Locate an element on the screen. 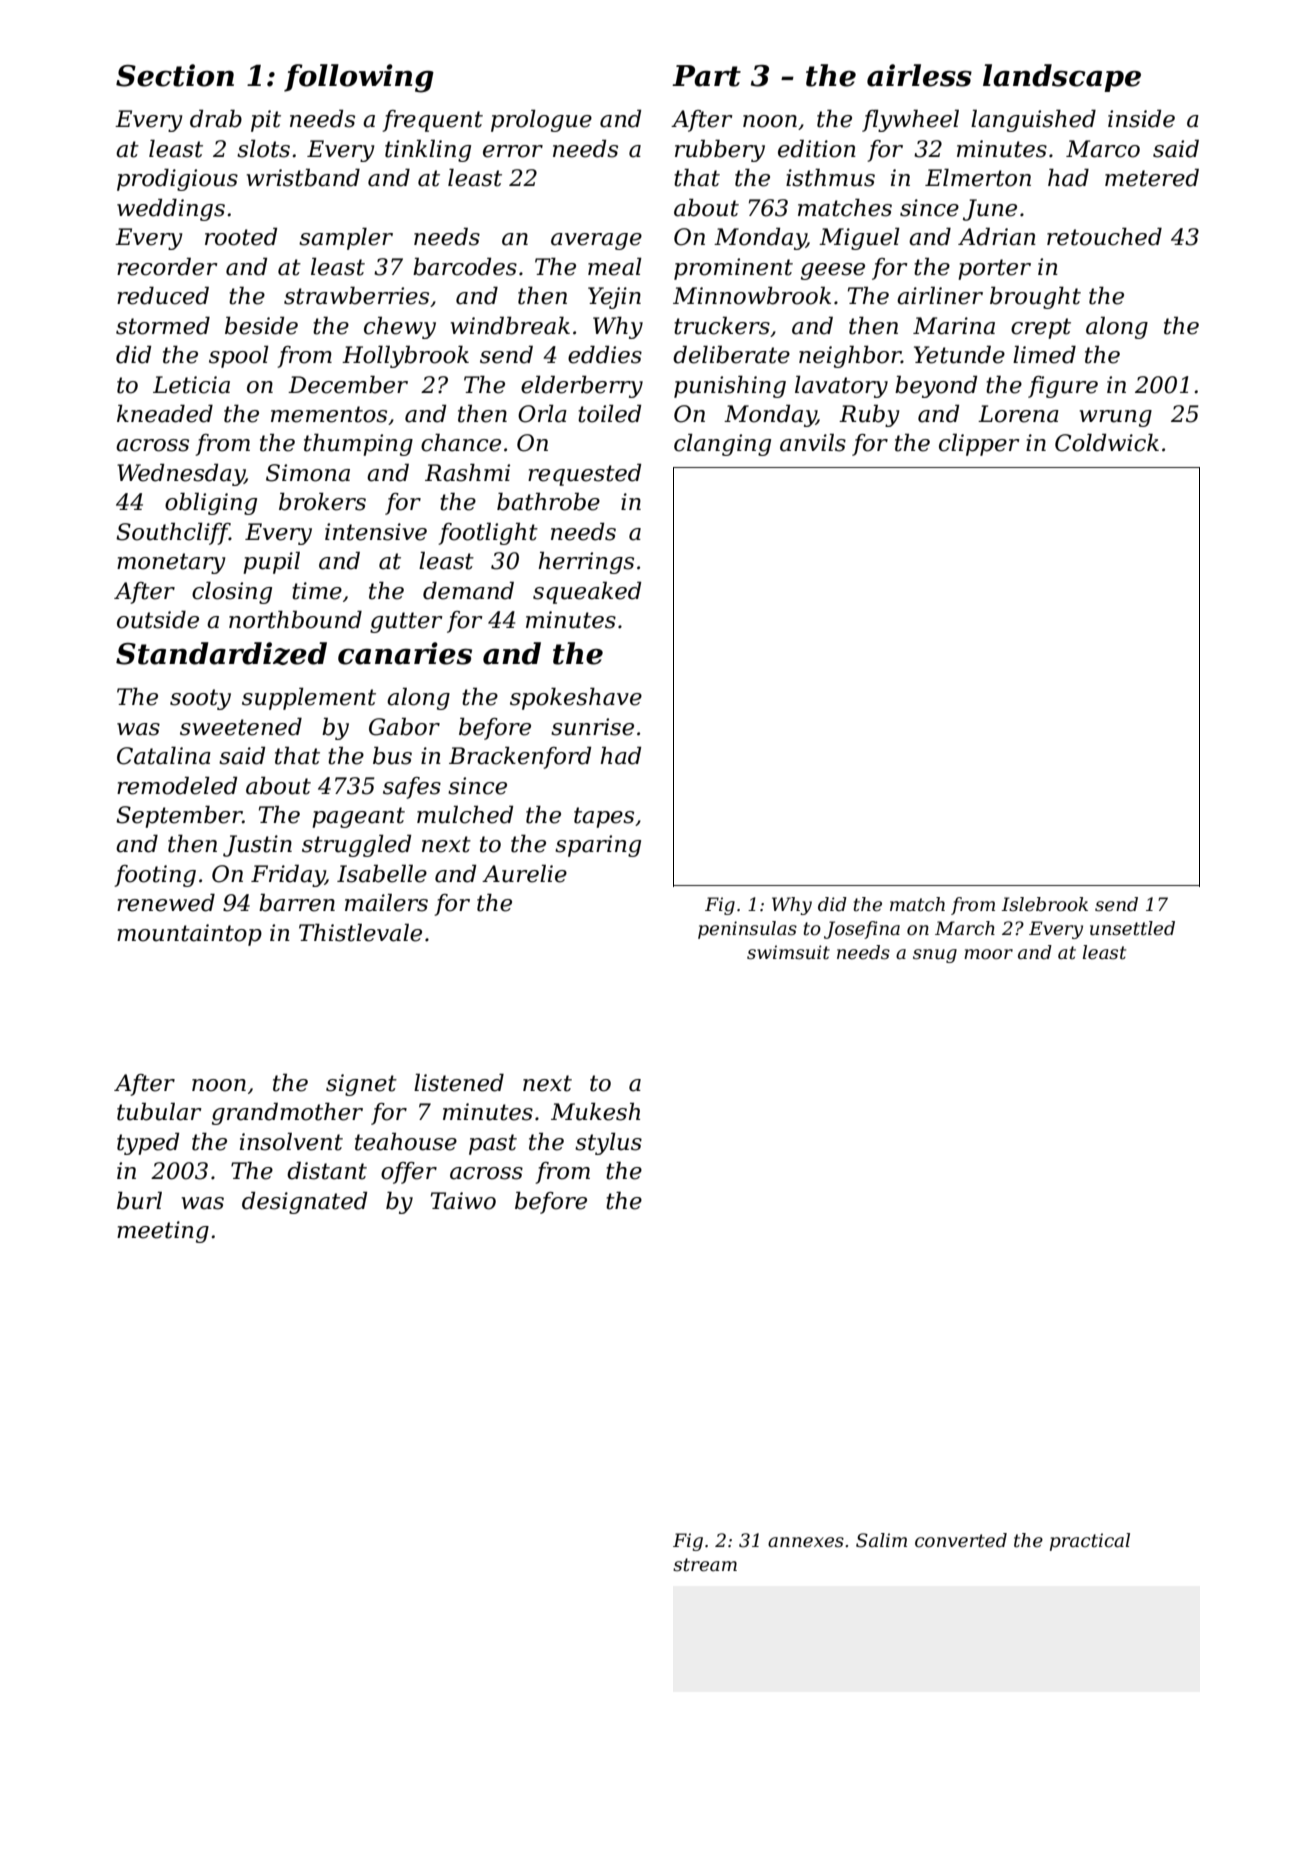 Image resolution: width=1316 pixels, height=1861 pixels. wristband is located at coordinates (303, 177).
